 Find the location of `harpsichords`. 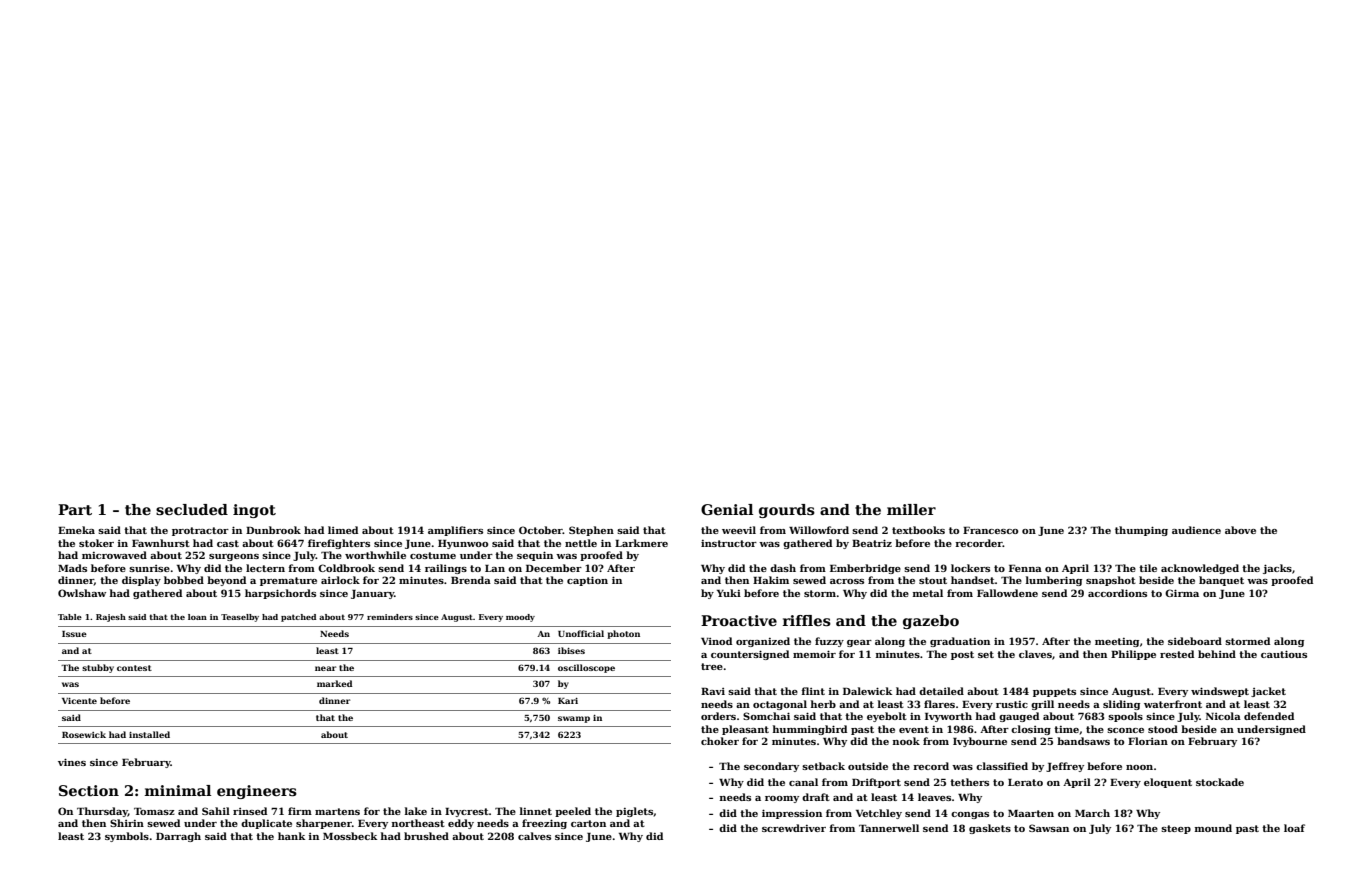

harpsichords is located at coordinates (280, 594).
